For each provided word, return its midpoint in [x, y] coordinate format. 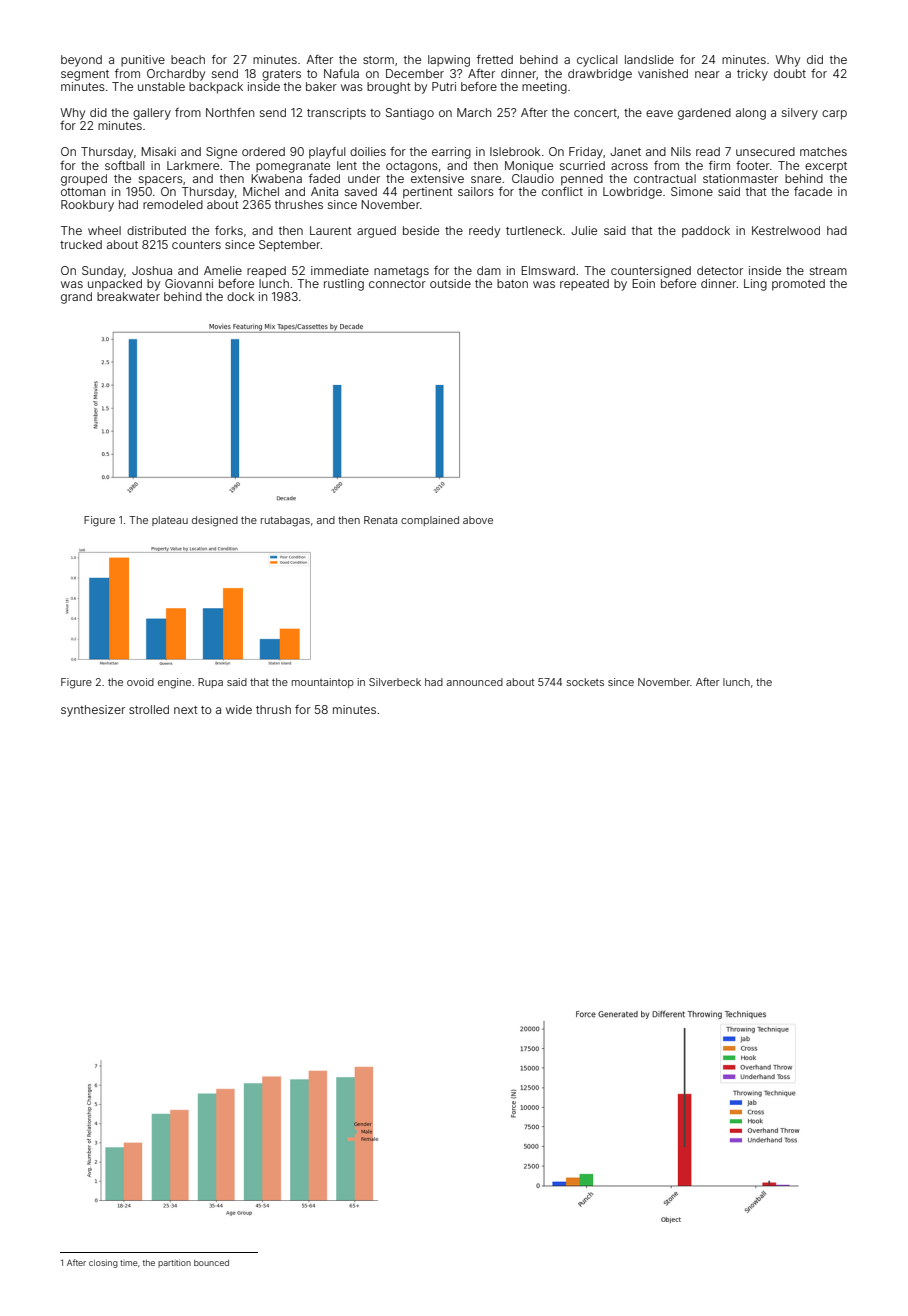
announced [475, 682]
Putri [444, 86]
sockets [585, 682]
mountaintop [323, 683]
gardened [704, 114]
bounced [211, 1263]
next [186, 710]
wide [239, 709]
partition [174, 1263]
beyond [81, 61]
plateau [170, 521]
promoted [798, 285]
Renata [380, 520]
